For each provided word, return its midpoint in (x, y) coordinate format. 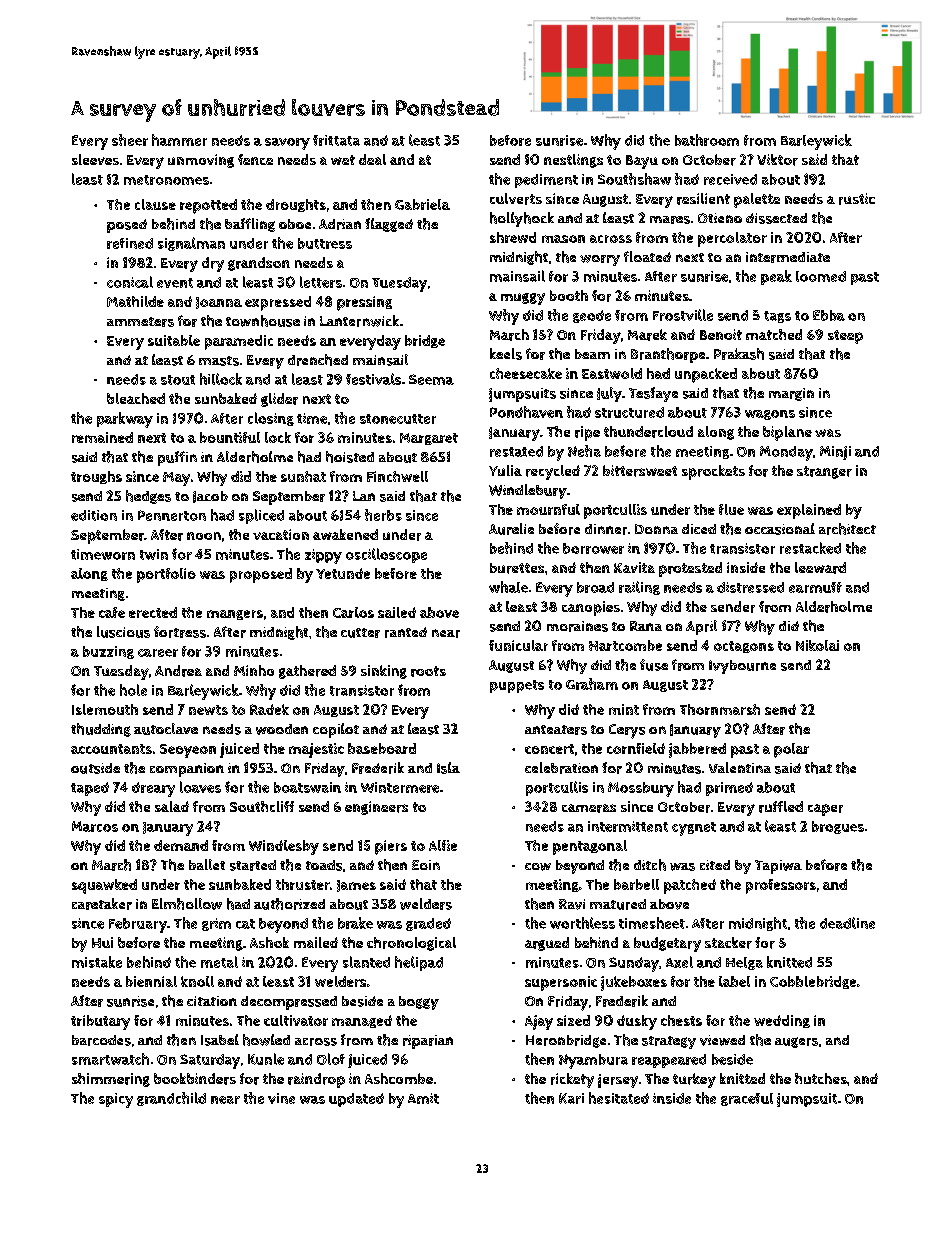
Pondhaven (526, 412)
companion (187, 770)
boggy (419, 1003)
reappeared (669, 1061)
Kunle (266, 1059)
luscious (123, 632)
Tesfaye (653, 394)
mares (670, 220)
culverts (516, 199)
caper (825, 810)
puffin (177, 458)
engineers (376, 808)
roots (428, 671)
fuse (654, 665)
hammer (179, 140)
